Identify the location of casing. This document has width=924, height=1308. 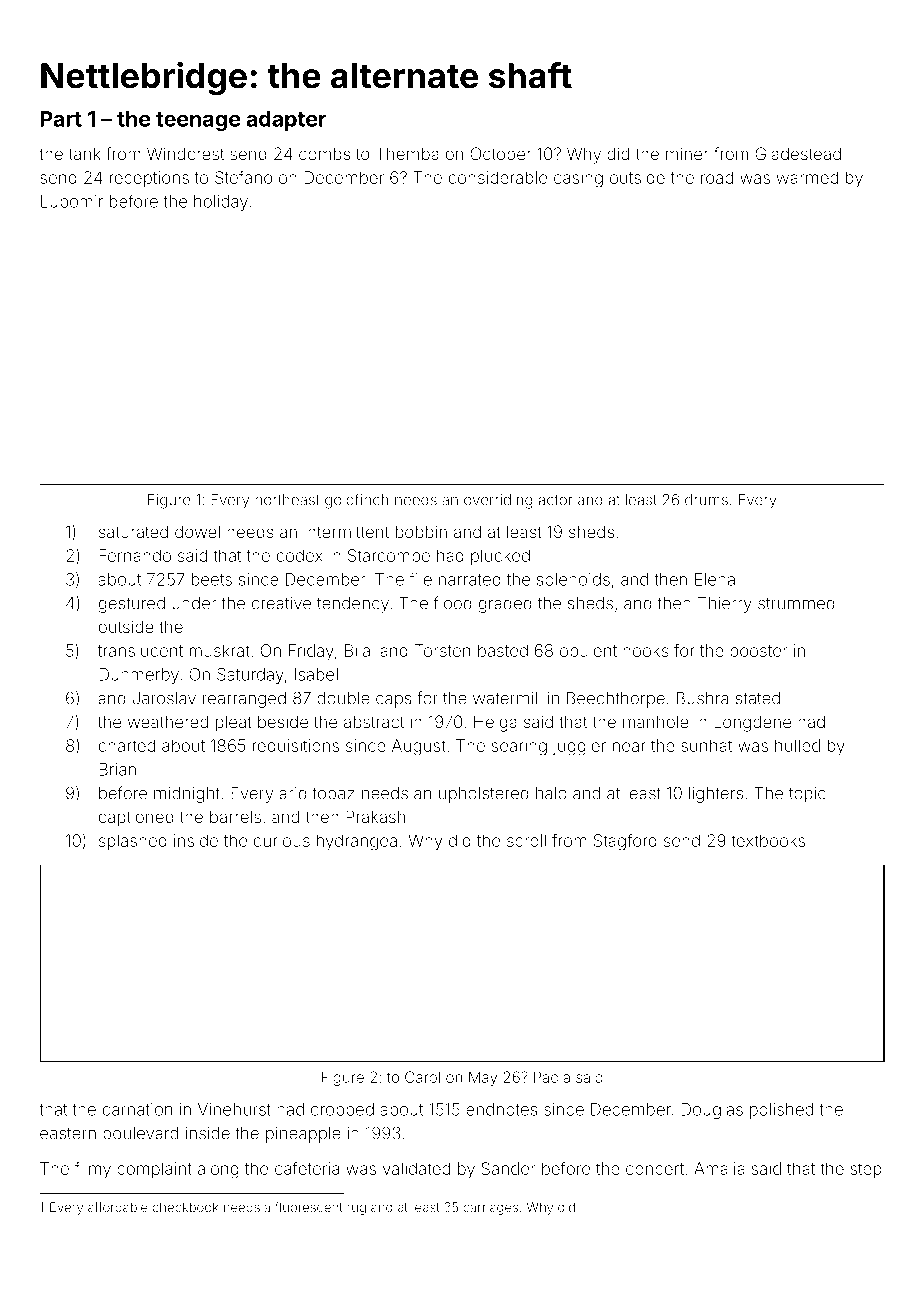
(578, 179).
